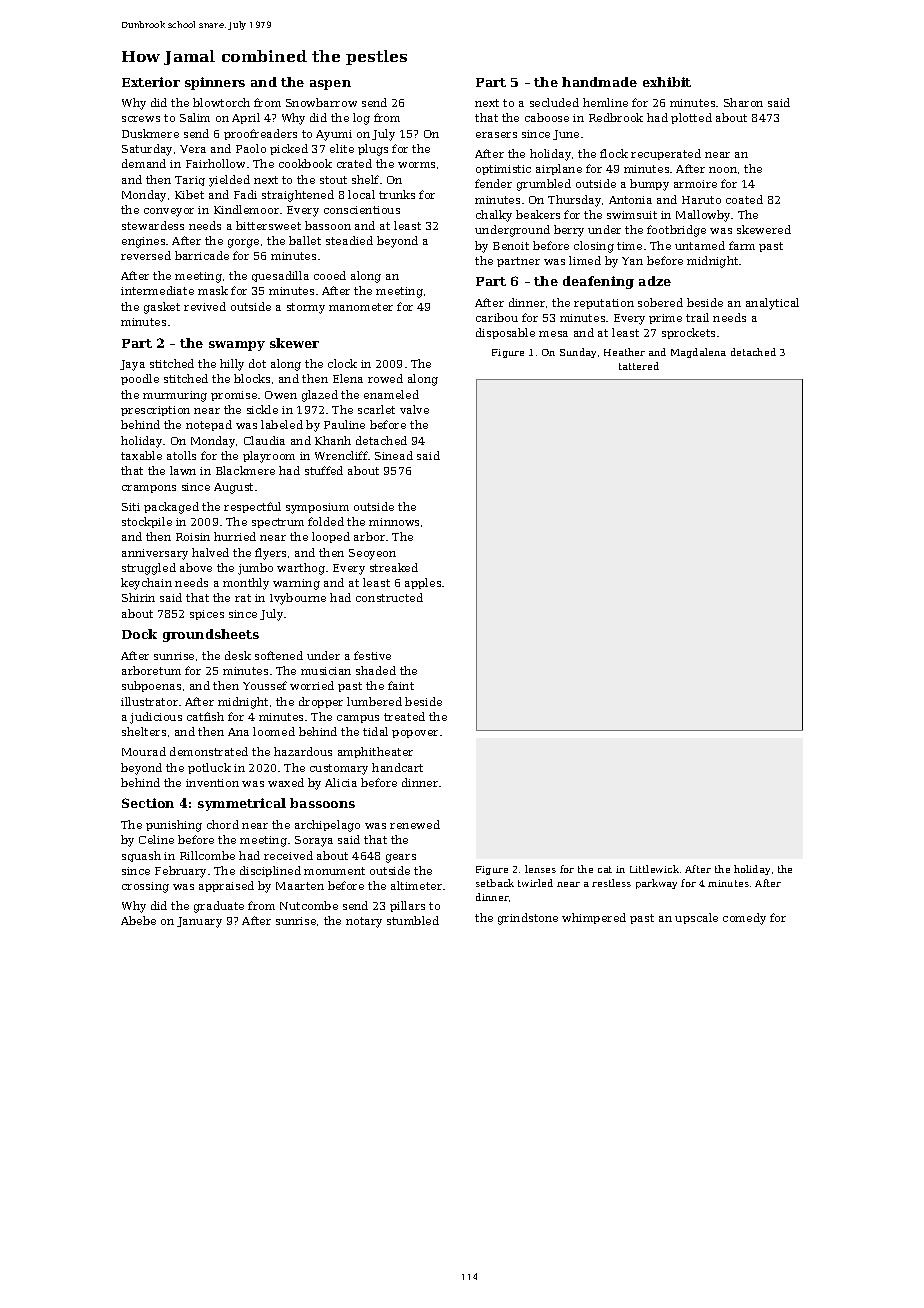  Describe the element at coordinates (772, 304) in the screenshot. I see `analytical` at that location.
